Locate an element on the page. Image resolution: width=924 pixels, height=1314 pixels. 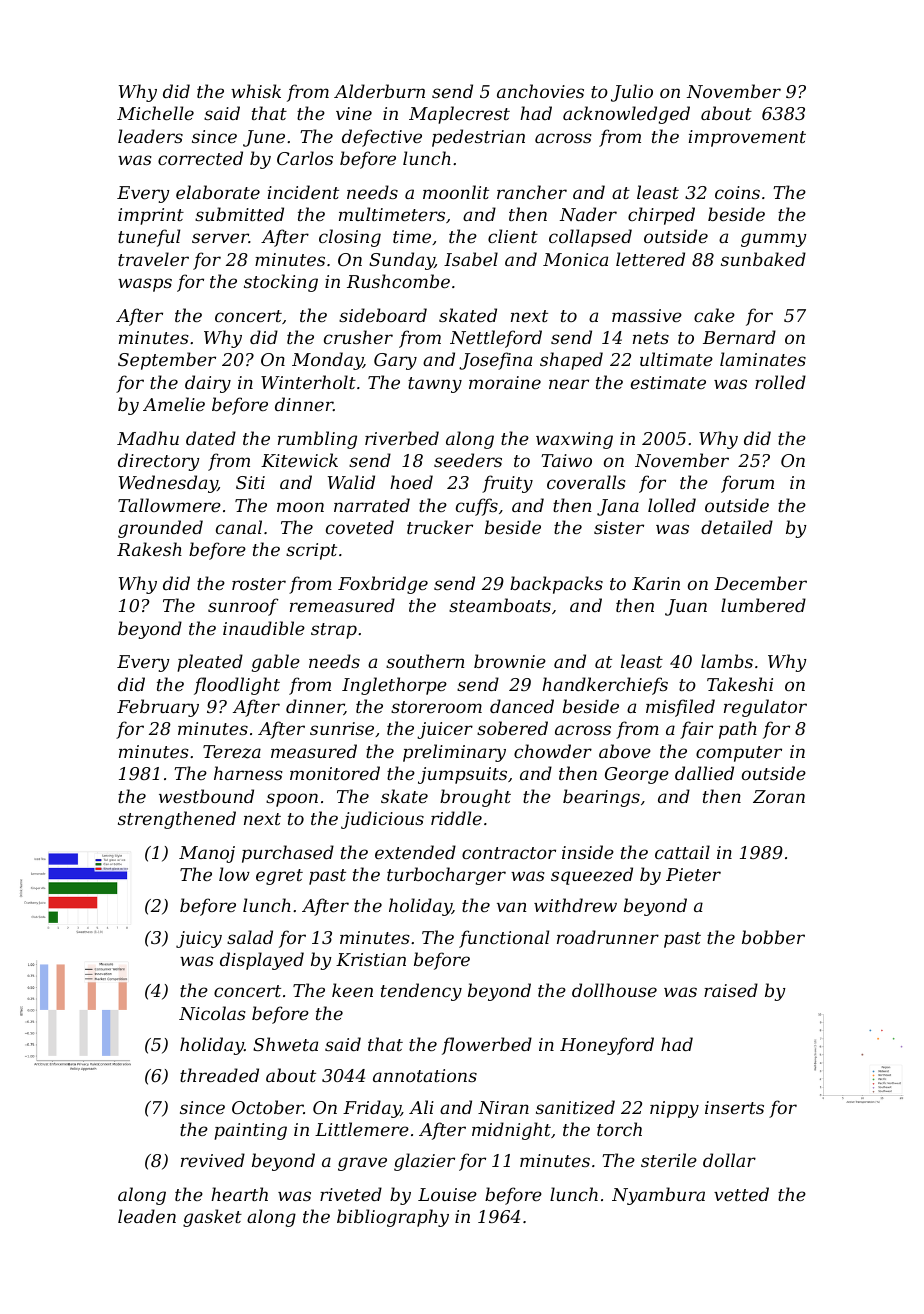
strap is located at coordinates (334, 631).
